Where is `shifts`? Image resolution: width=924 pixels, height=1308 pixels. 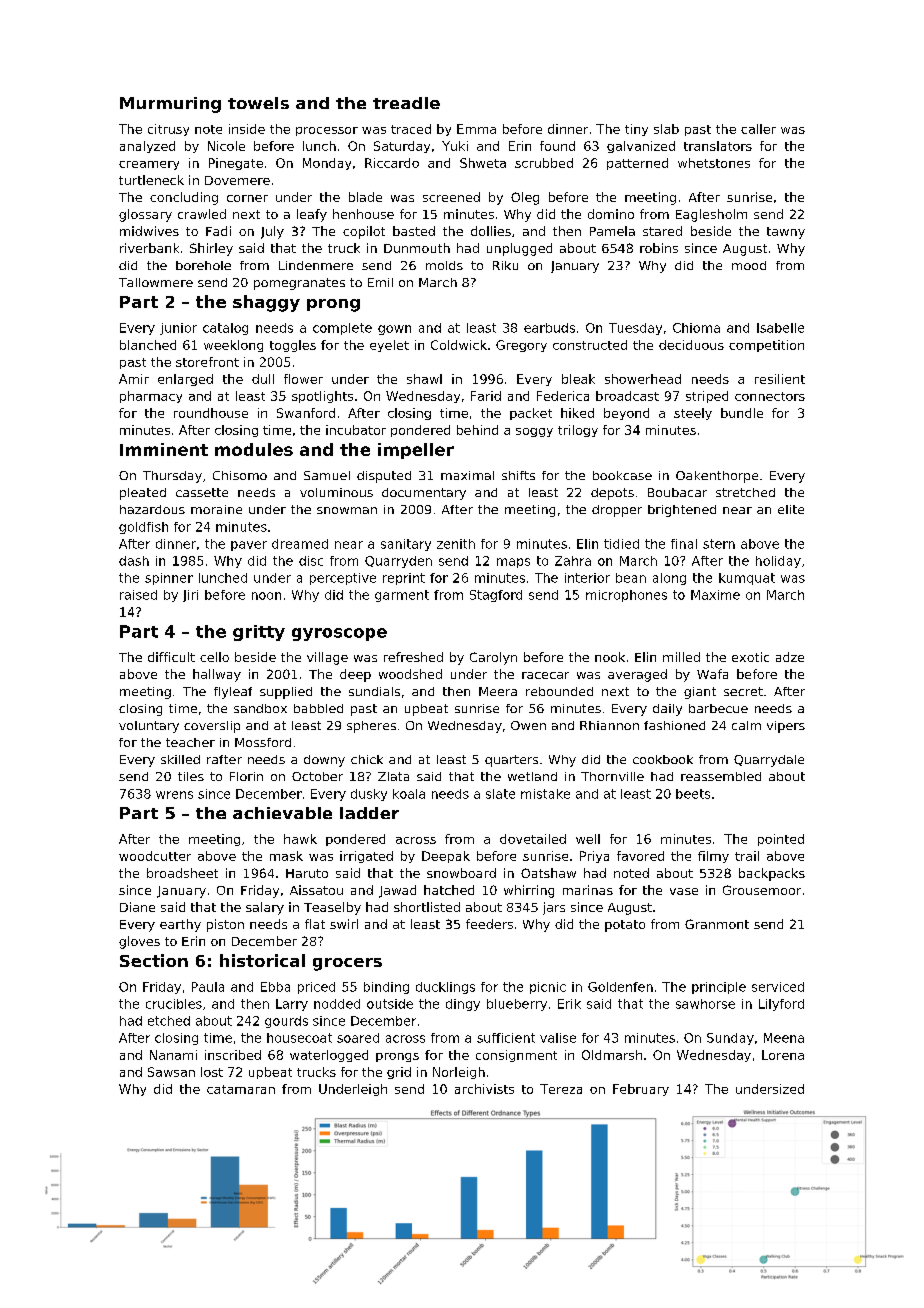
shifts is located at coordinates (518, 475).
